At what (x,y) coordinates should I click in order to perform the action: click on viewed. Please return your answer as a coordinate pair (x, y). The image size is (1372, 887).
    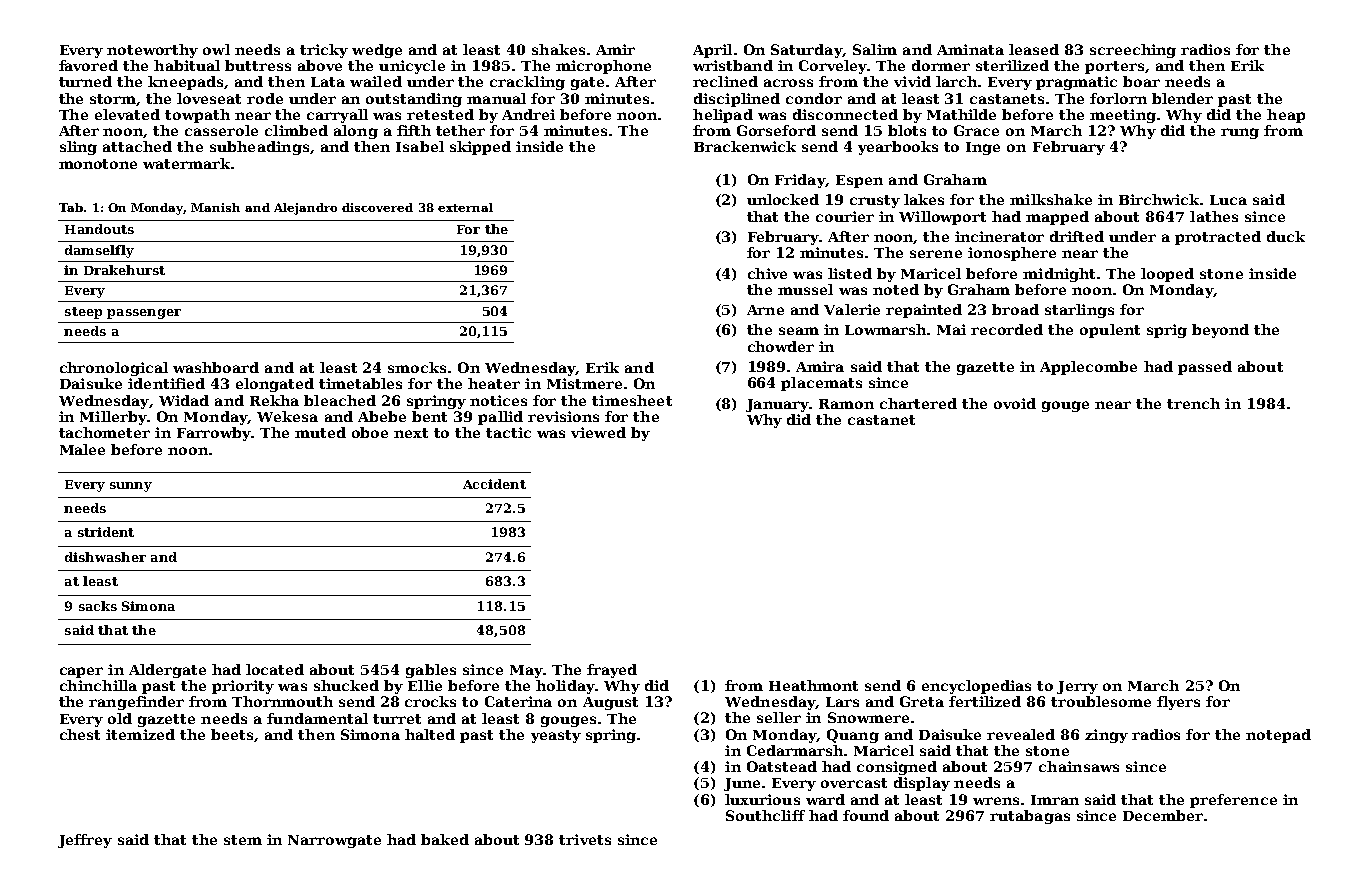
    Looking at the image, I should click on (598, 432).
